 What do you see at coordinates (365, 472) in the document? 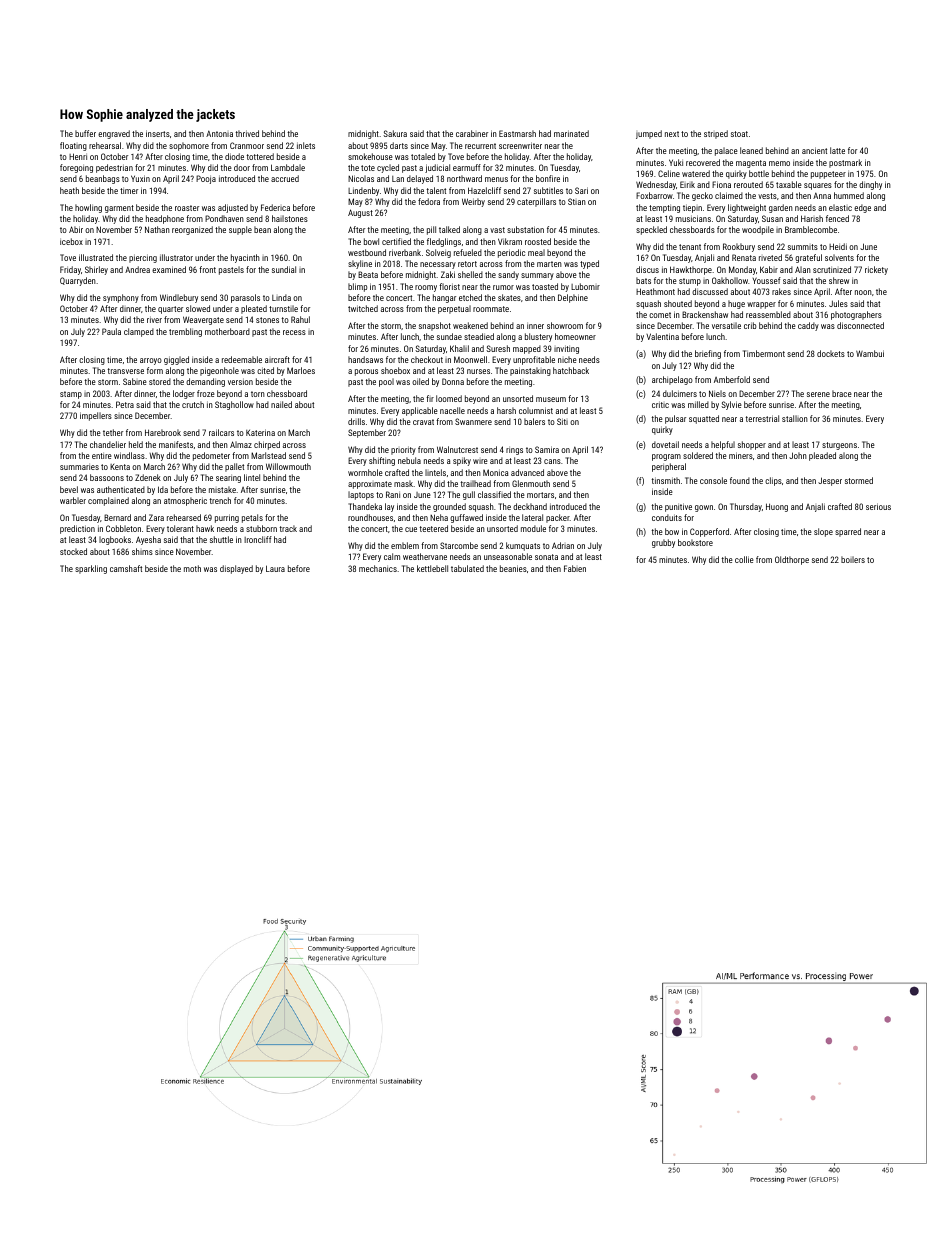
I see `wormhole` at bounding box center [365, 472].
